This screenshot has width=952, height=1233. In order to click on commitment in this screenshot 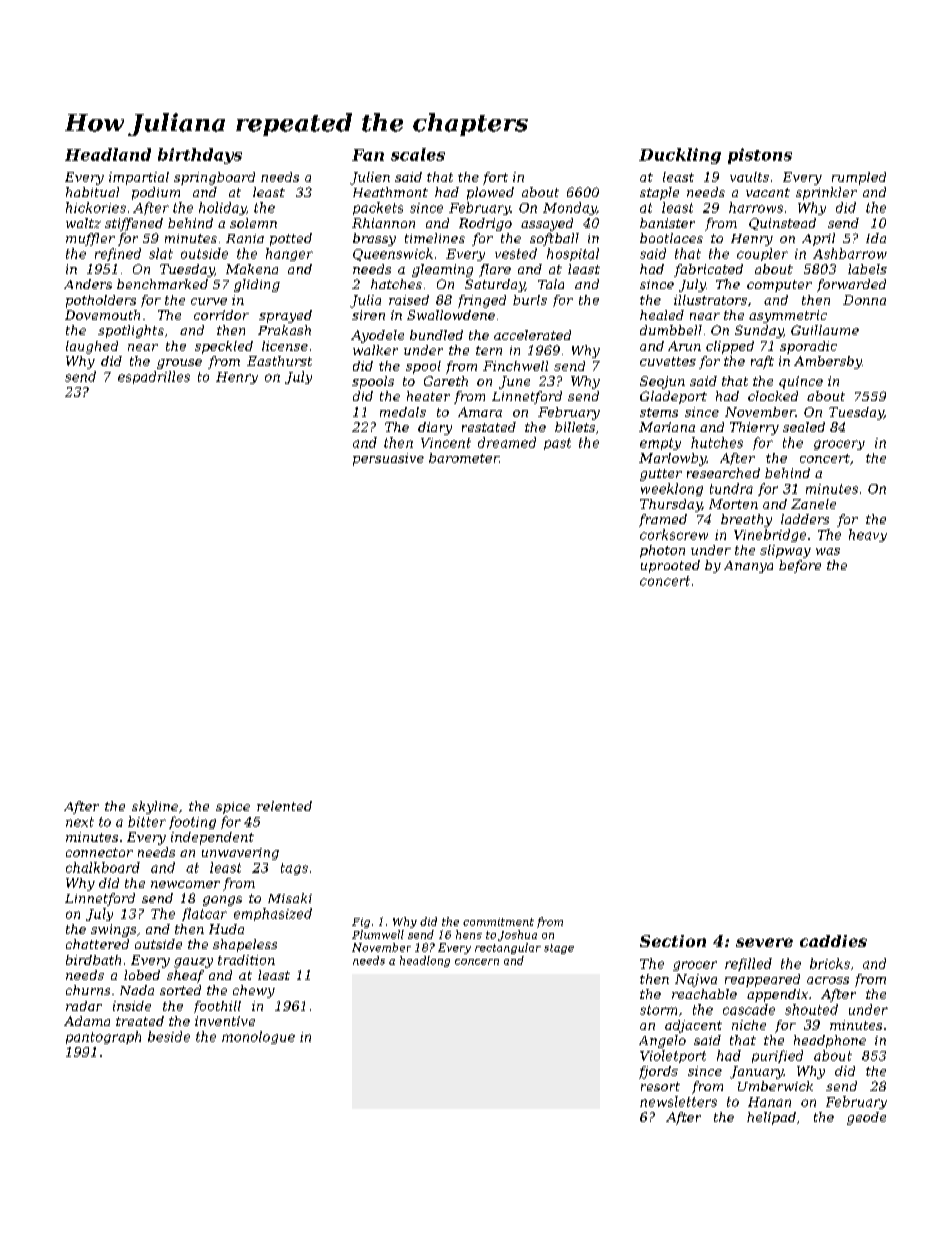, I will do `click(498, 922)`.
